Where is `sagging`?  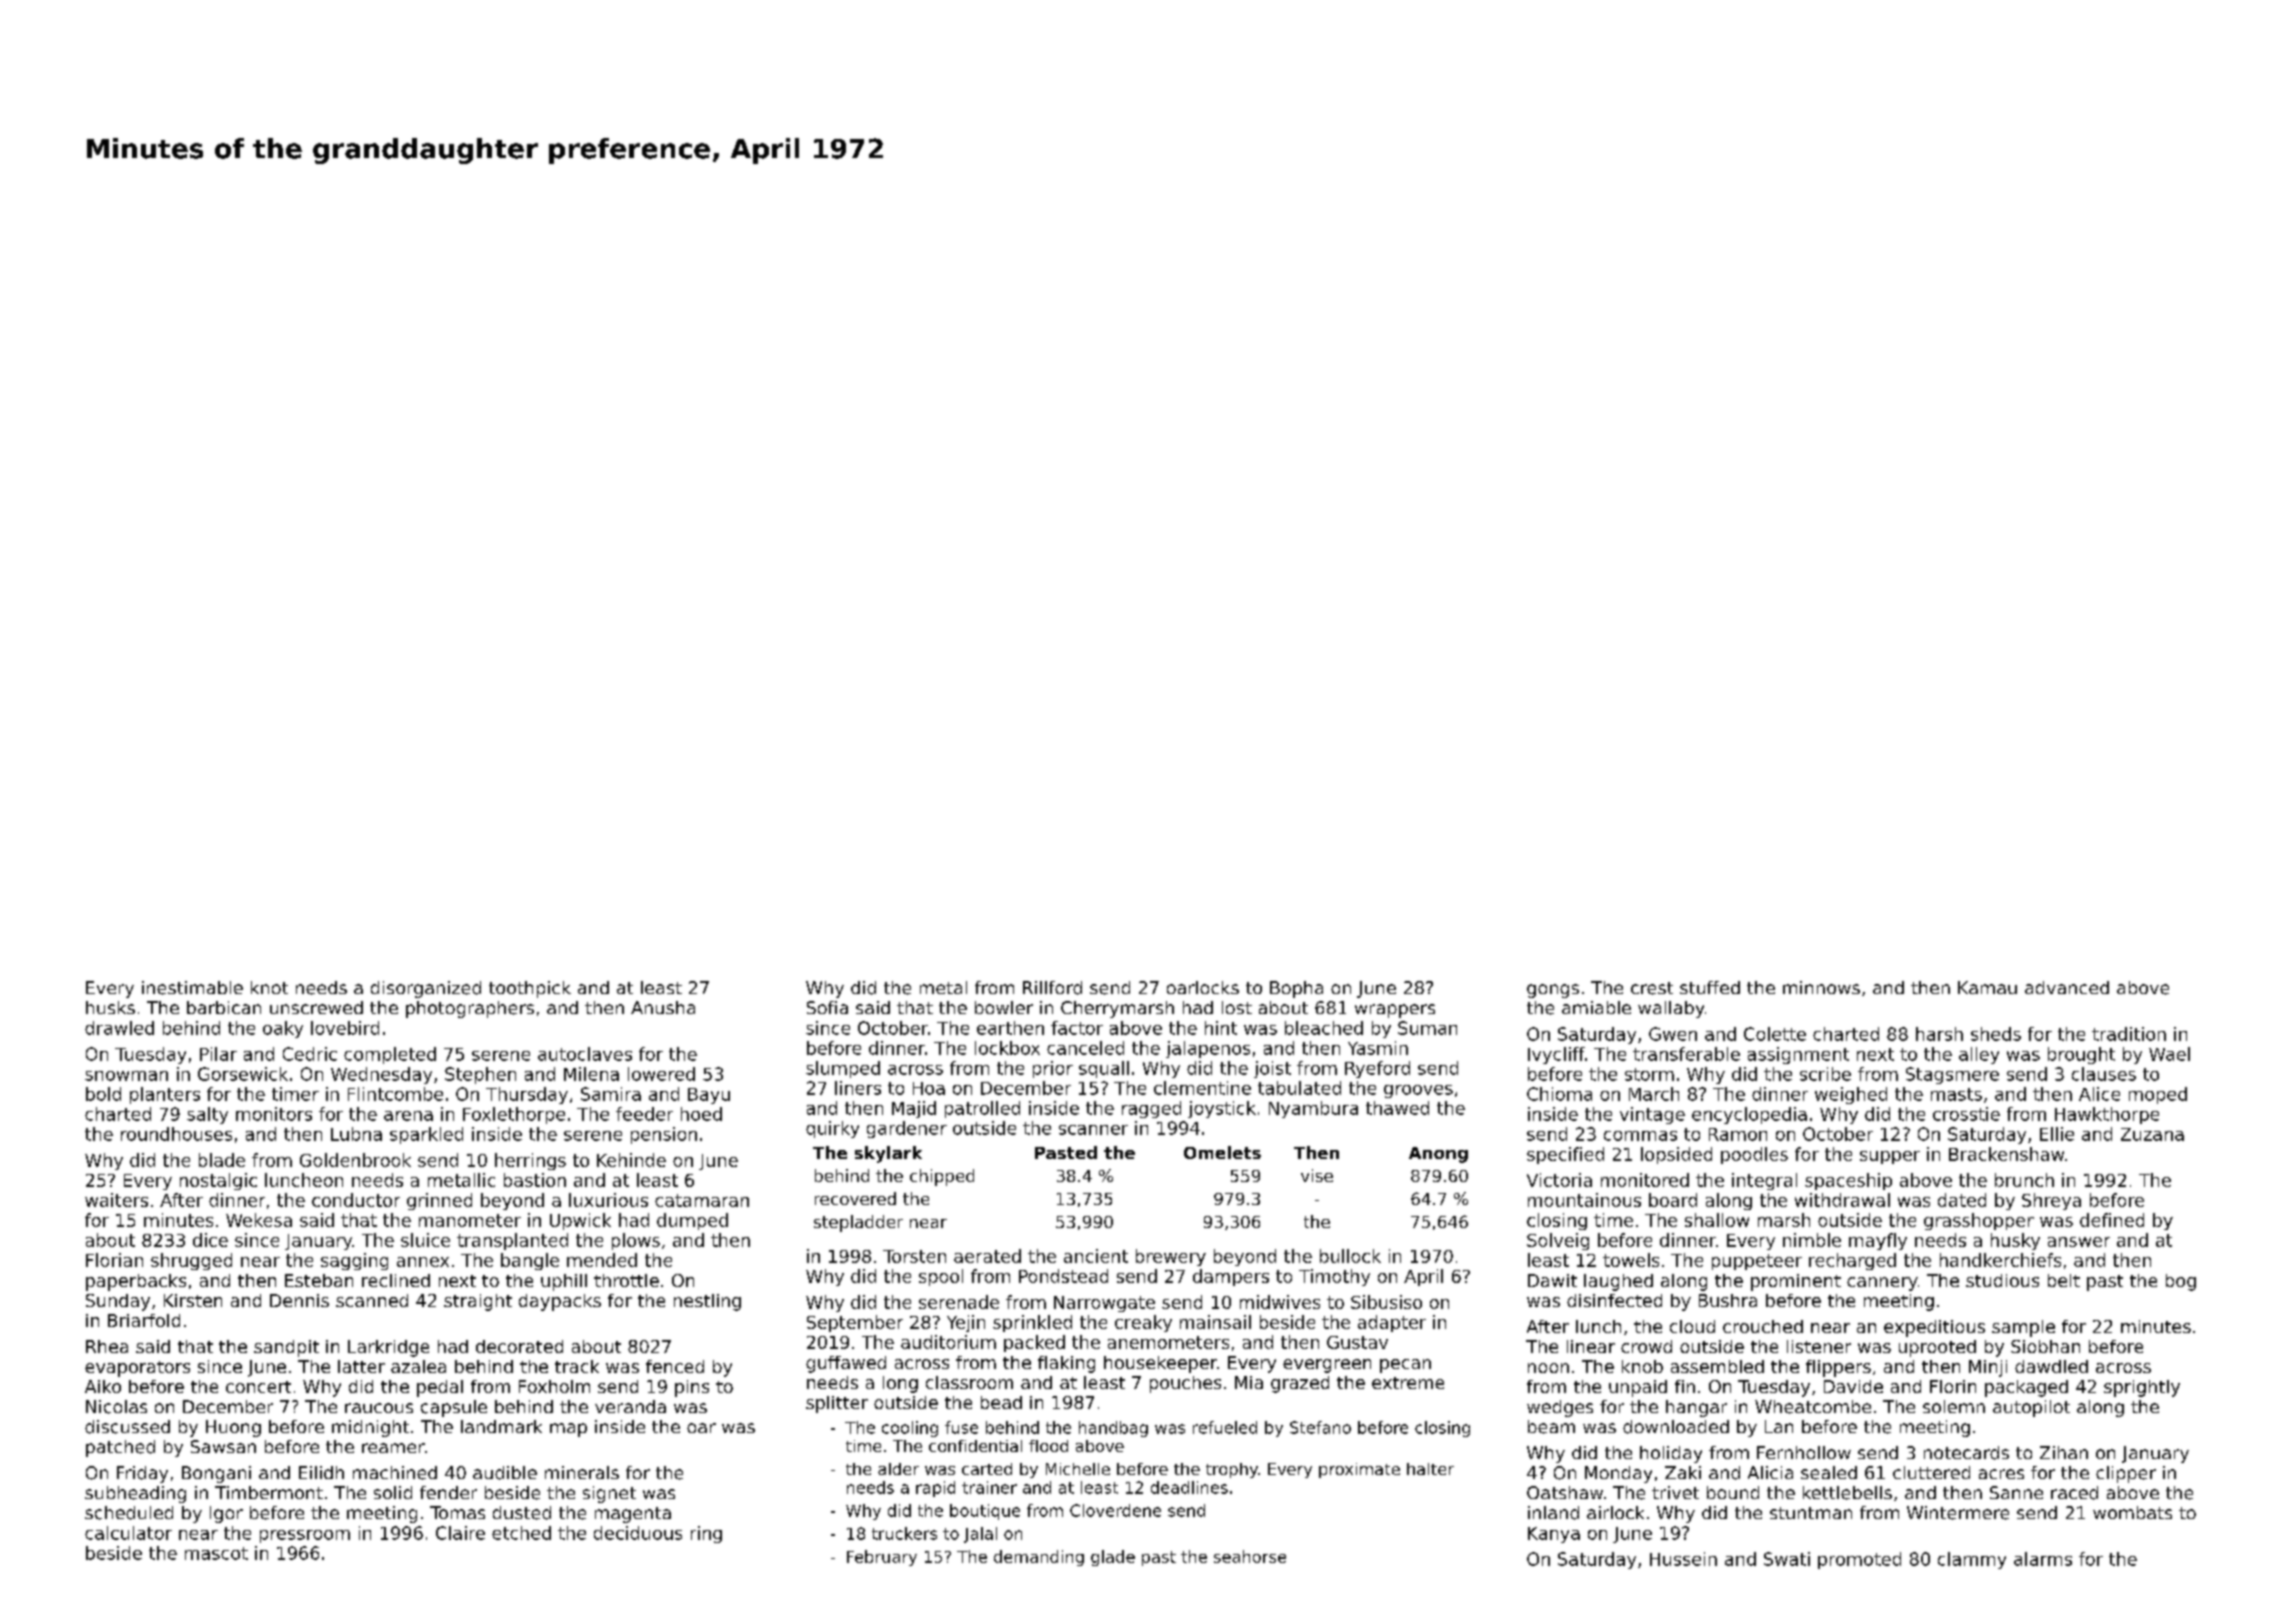 sagging is located at coordinates (354, 1261).
